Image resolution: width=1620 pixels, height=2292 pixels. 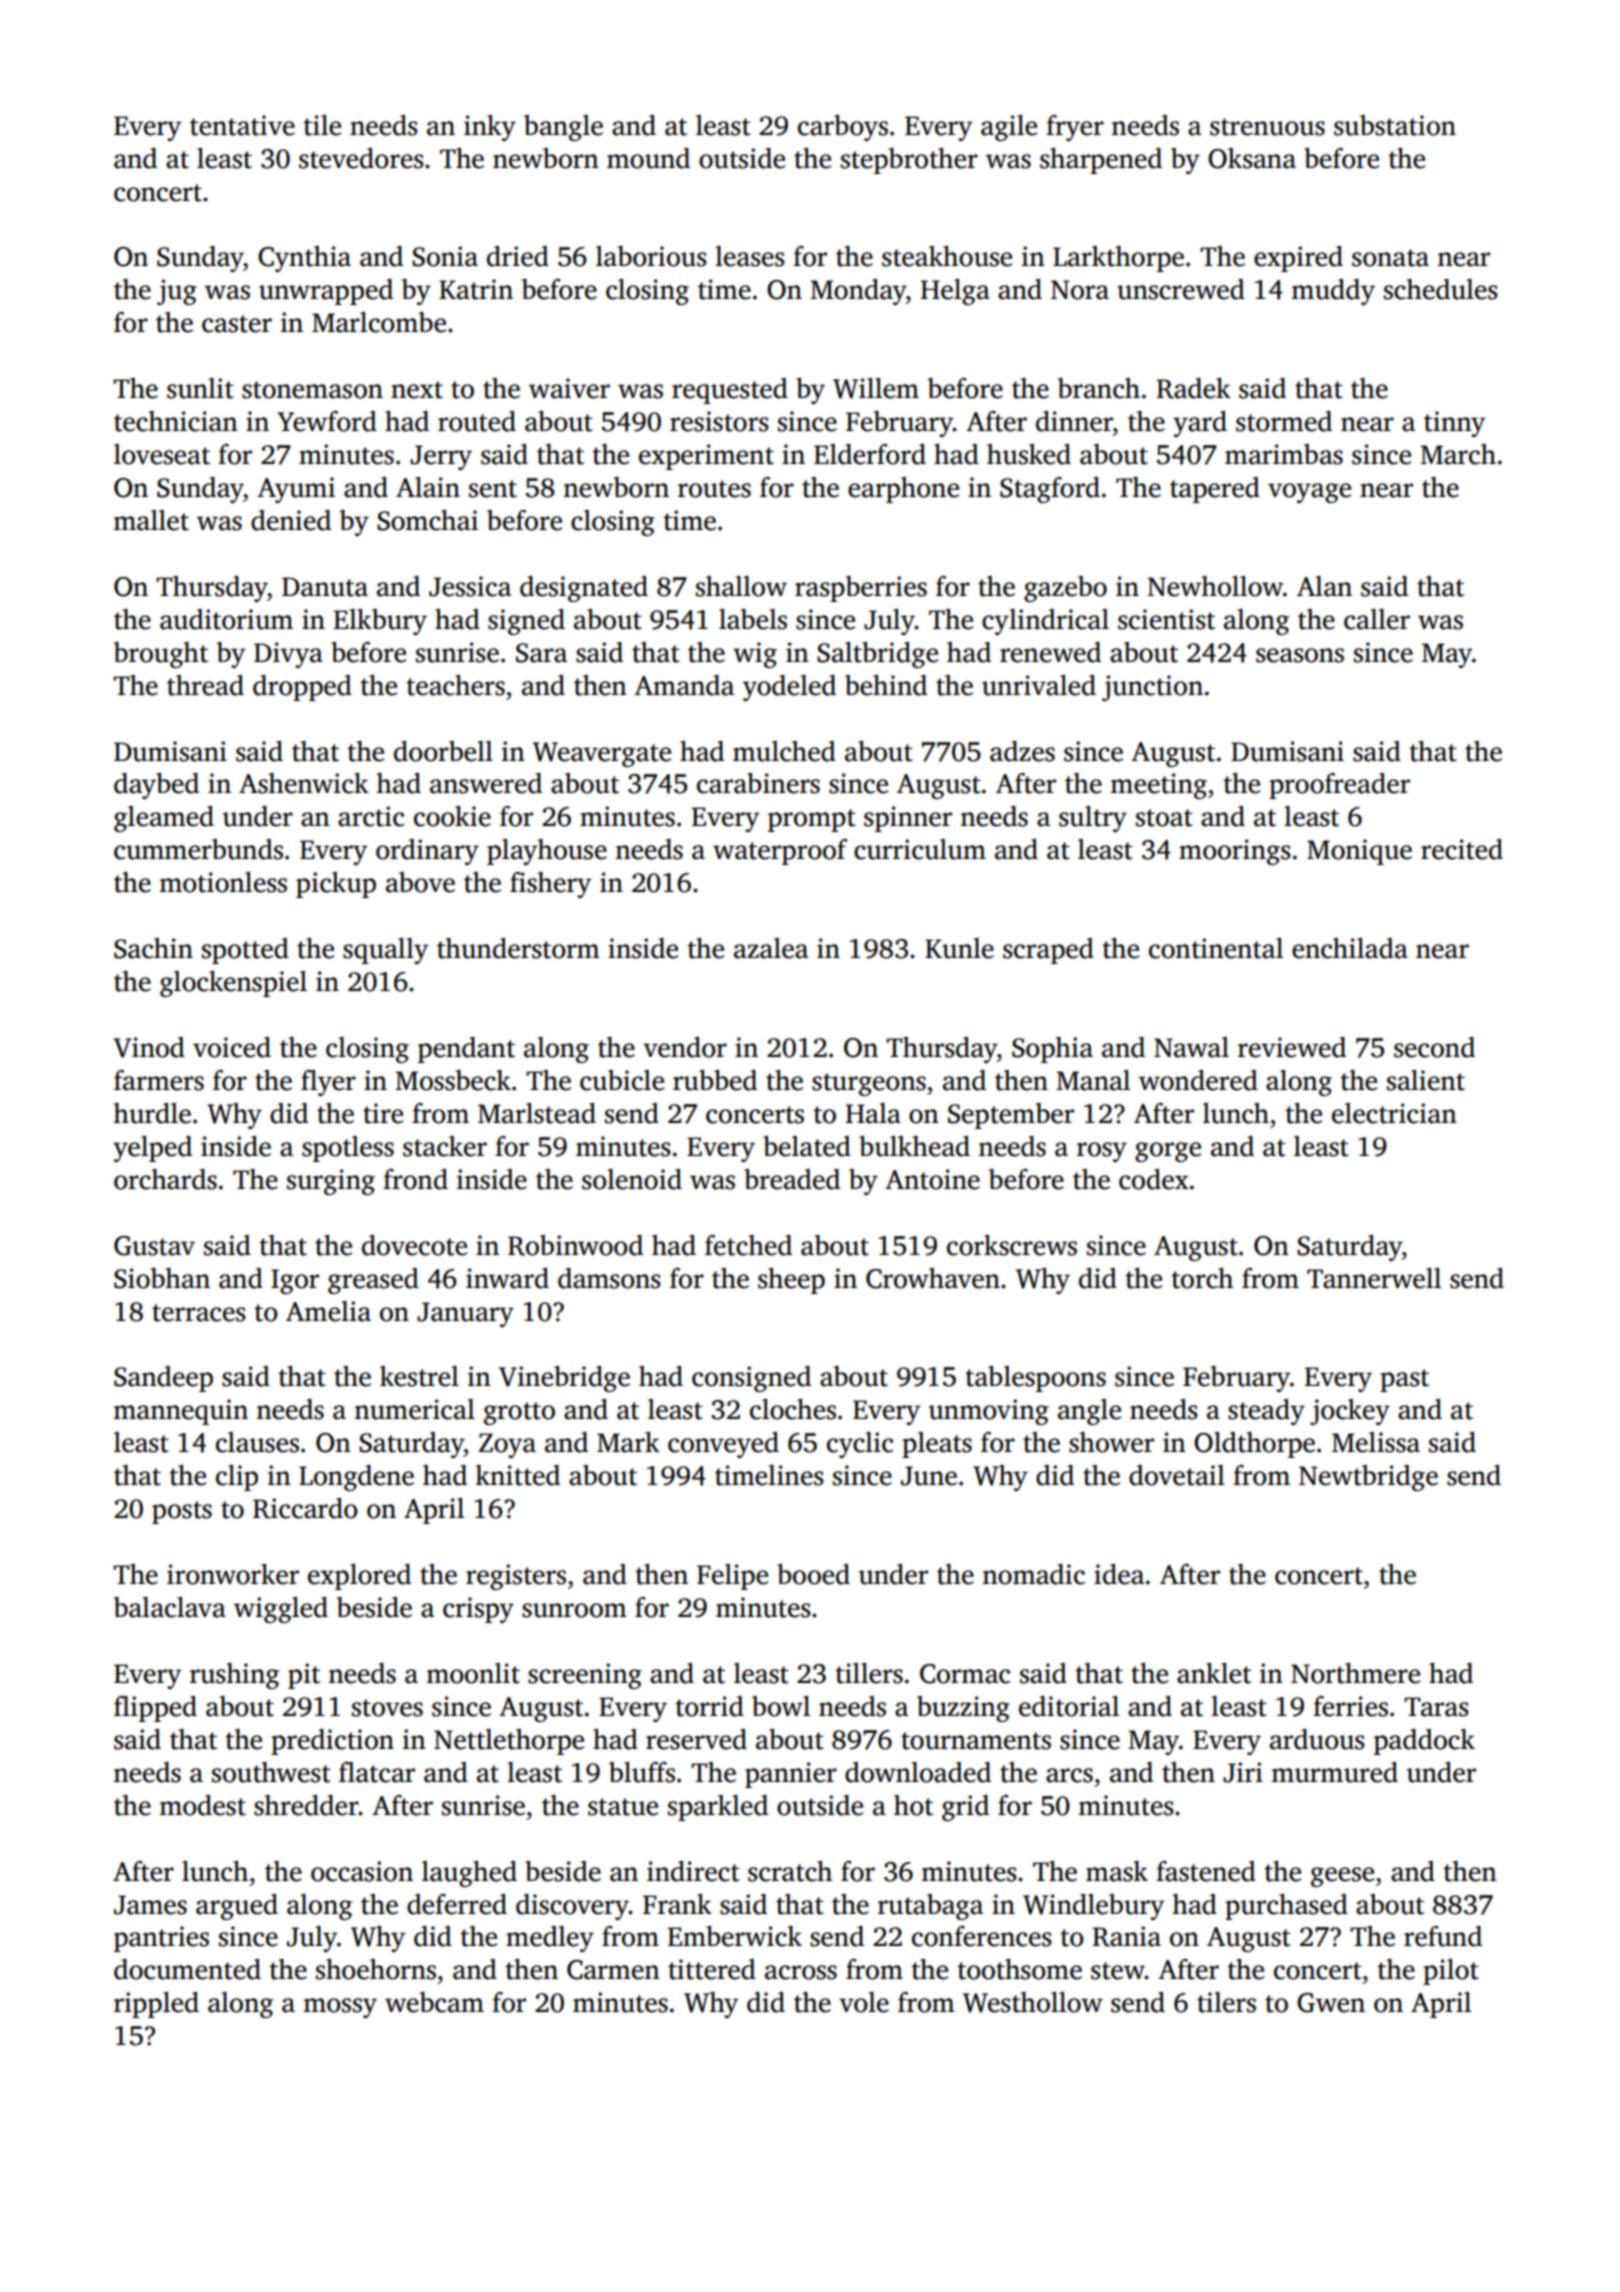 I want to click on schedules, so click(x=1441, y=289).
